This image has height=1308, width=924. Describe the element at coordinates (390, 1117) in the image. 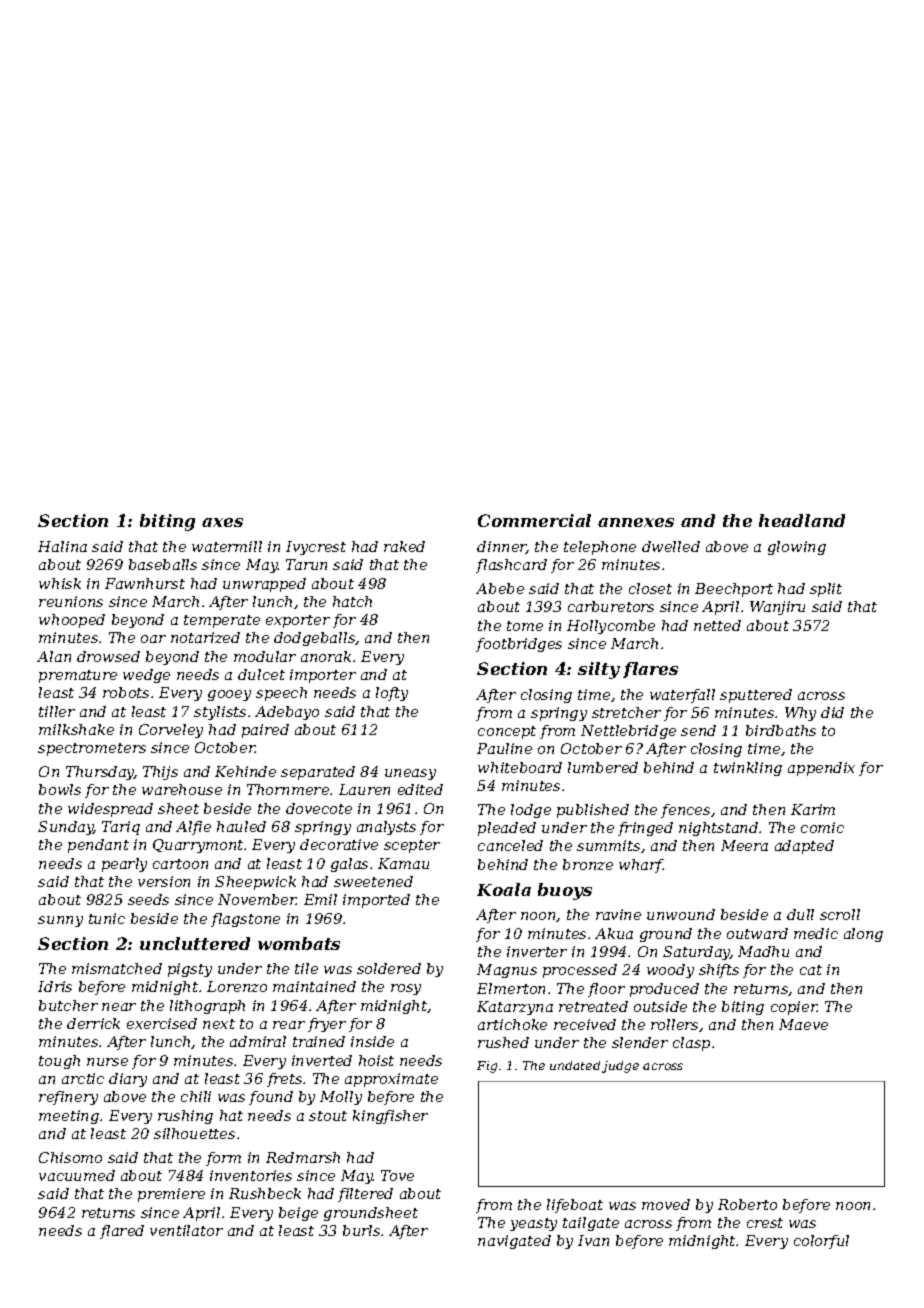

I see `kingfisher` at that location.
